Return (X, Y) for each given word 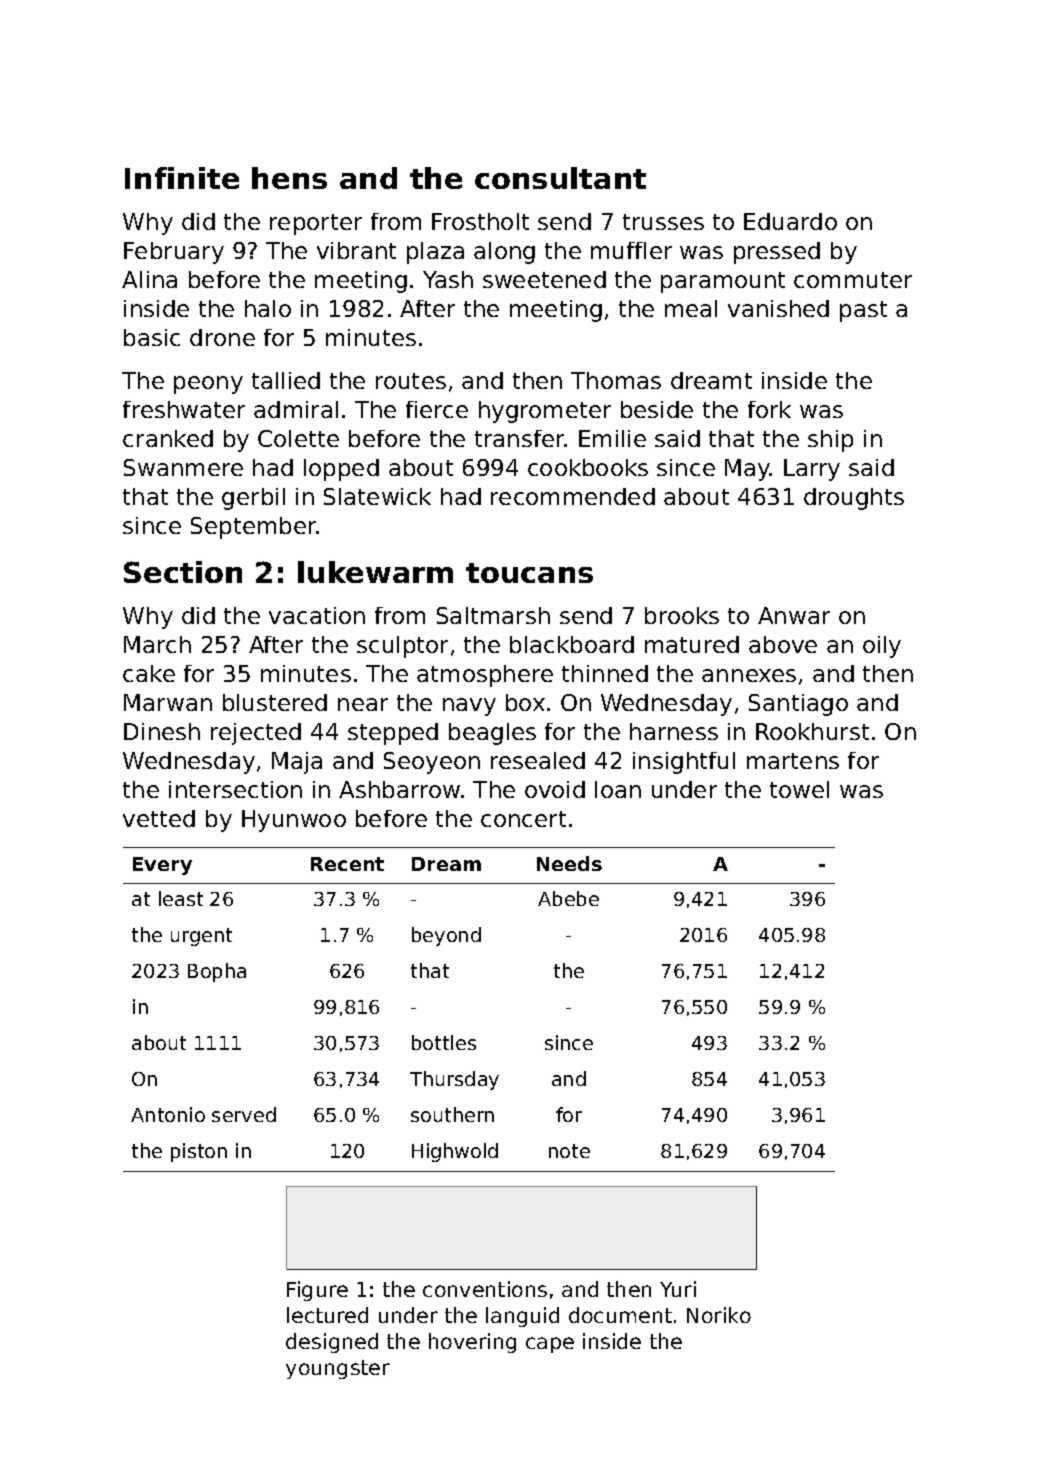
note (569, 1151)
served (244, 1114)
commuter (853, 280)
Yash (448, 279)
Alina (149, 279)
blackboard (572, 644)
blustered (275, 702)
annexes (749, 675)
